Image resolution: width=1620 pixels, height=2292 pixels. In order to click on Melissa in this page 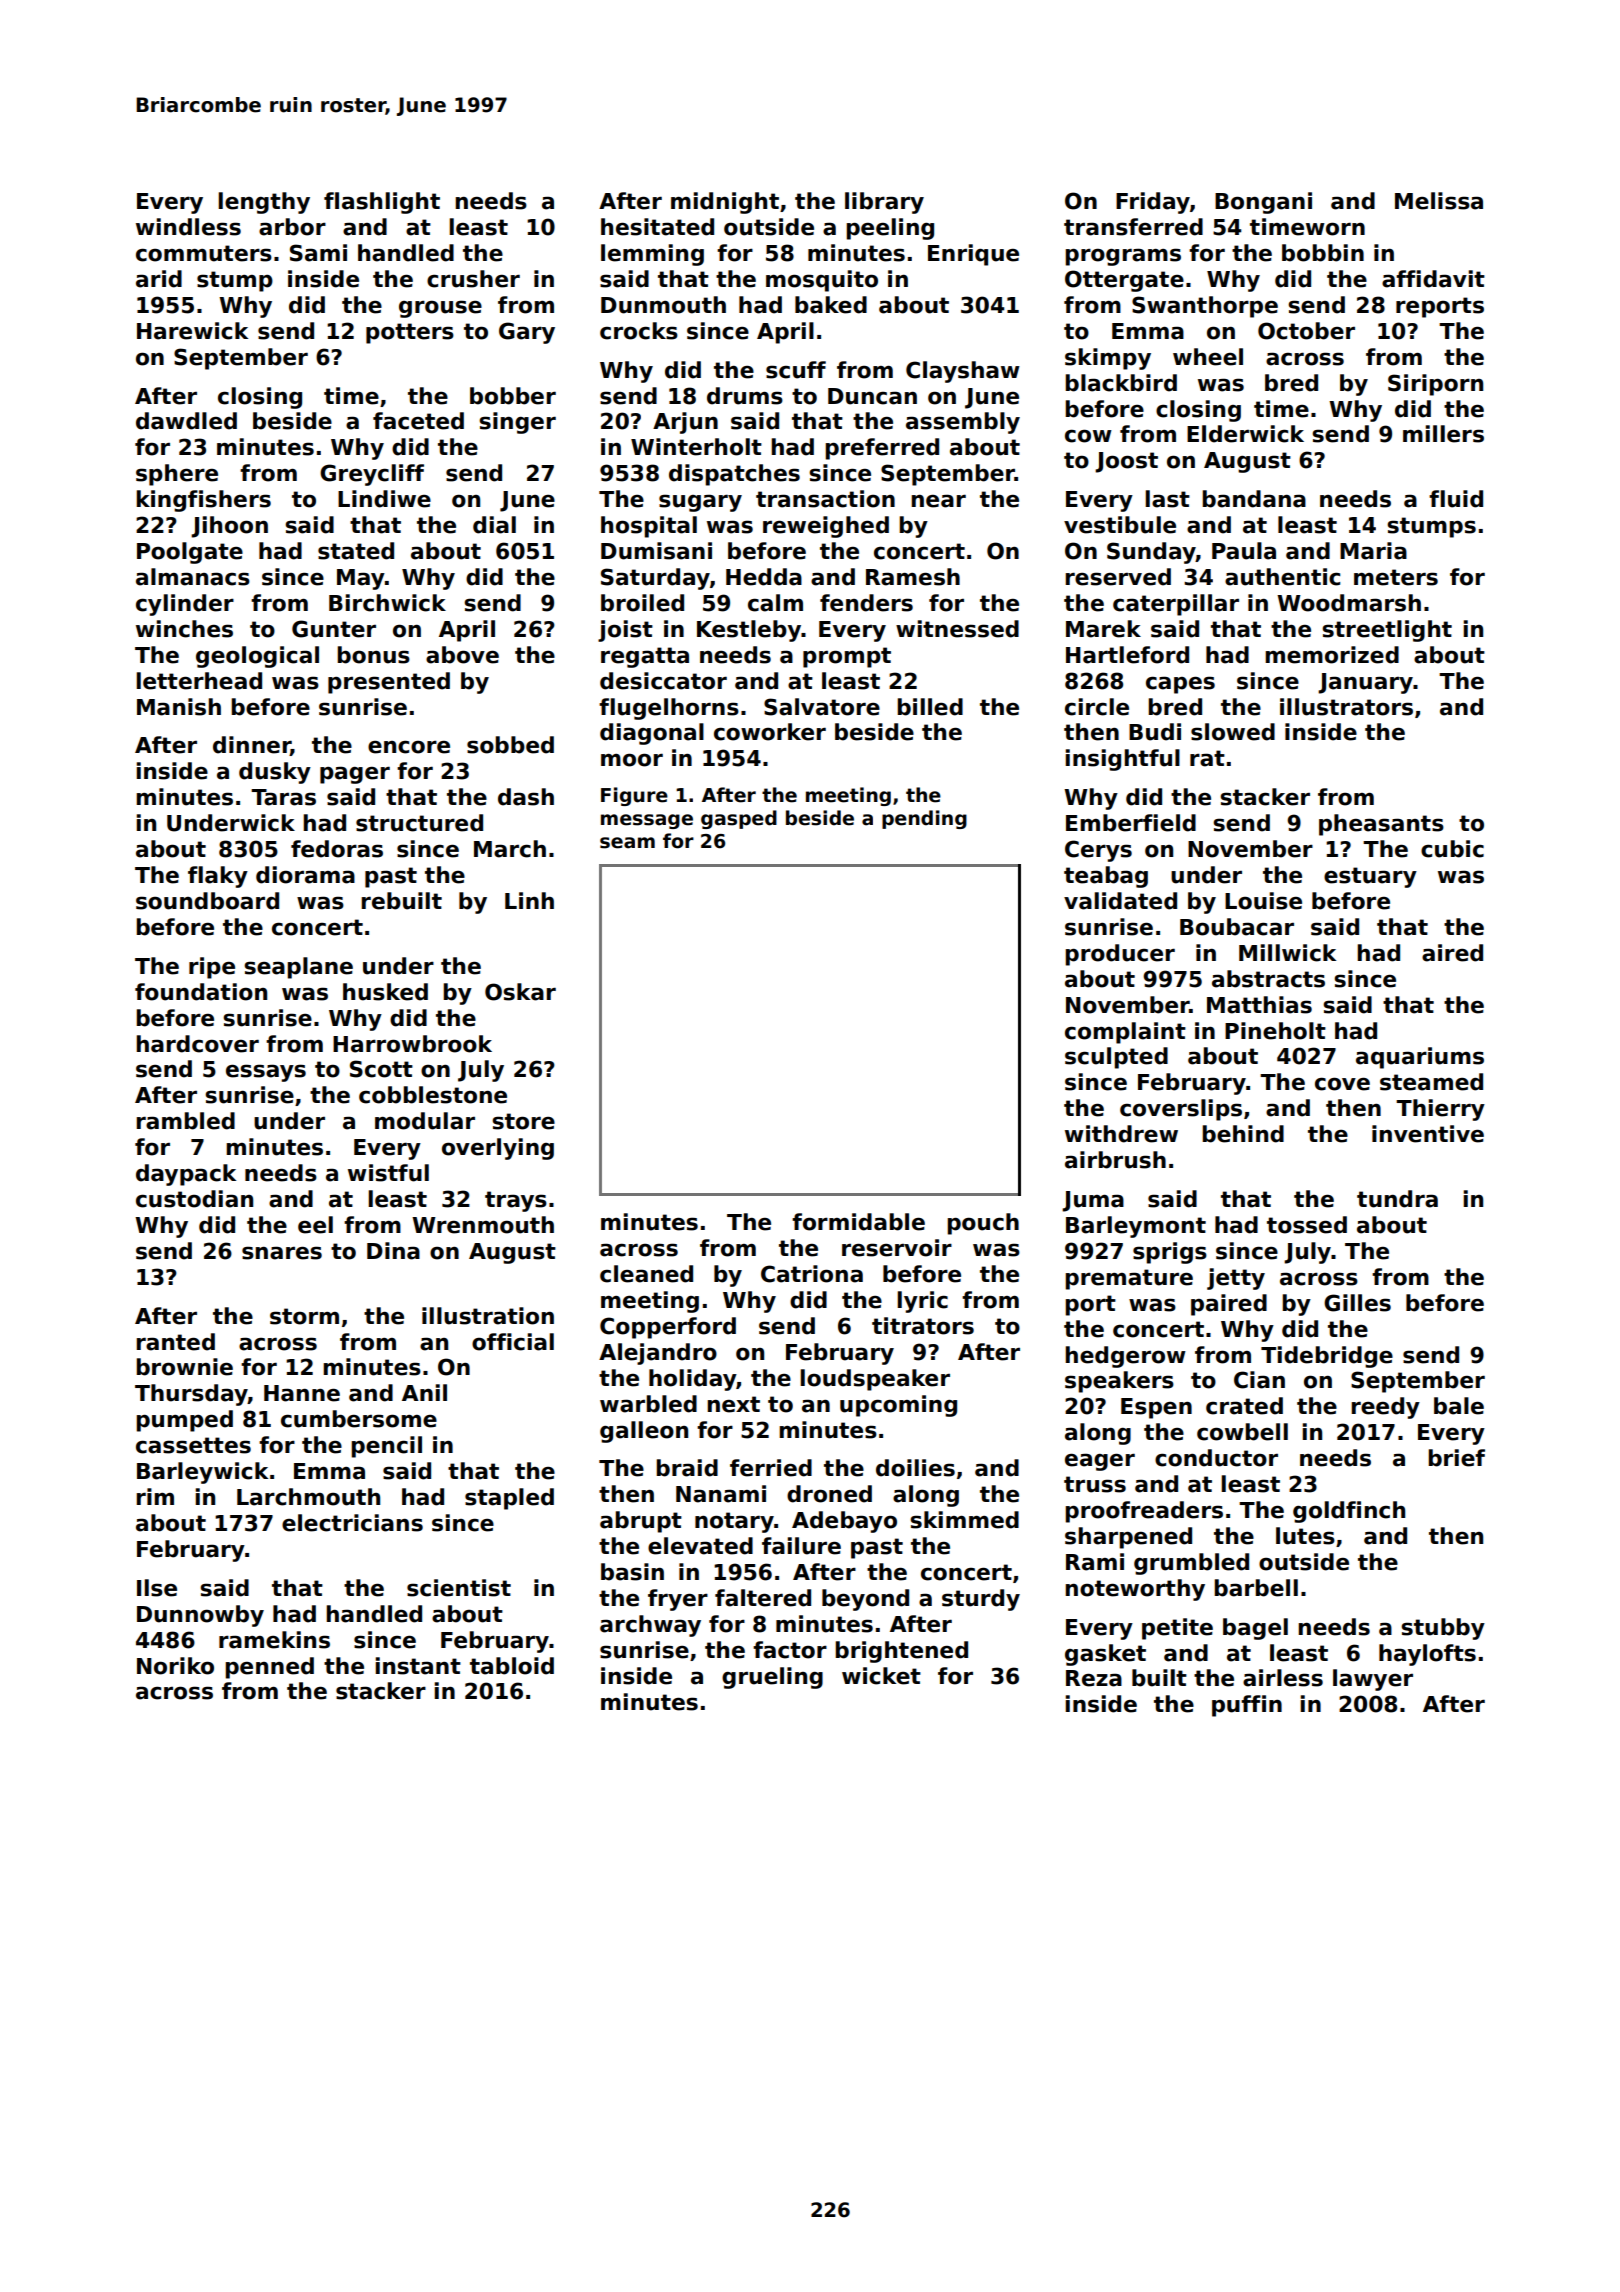, I will do `click(1439, 201)`.
